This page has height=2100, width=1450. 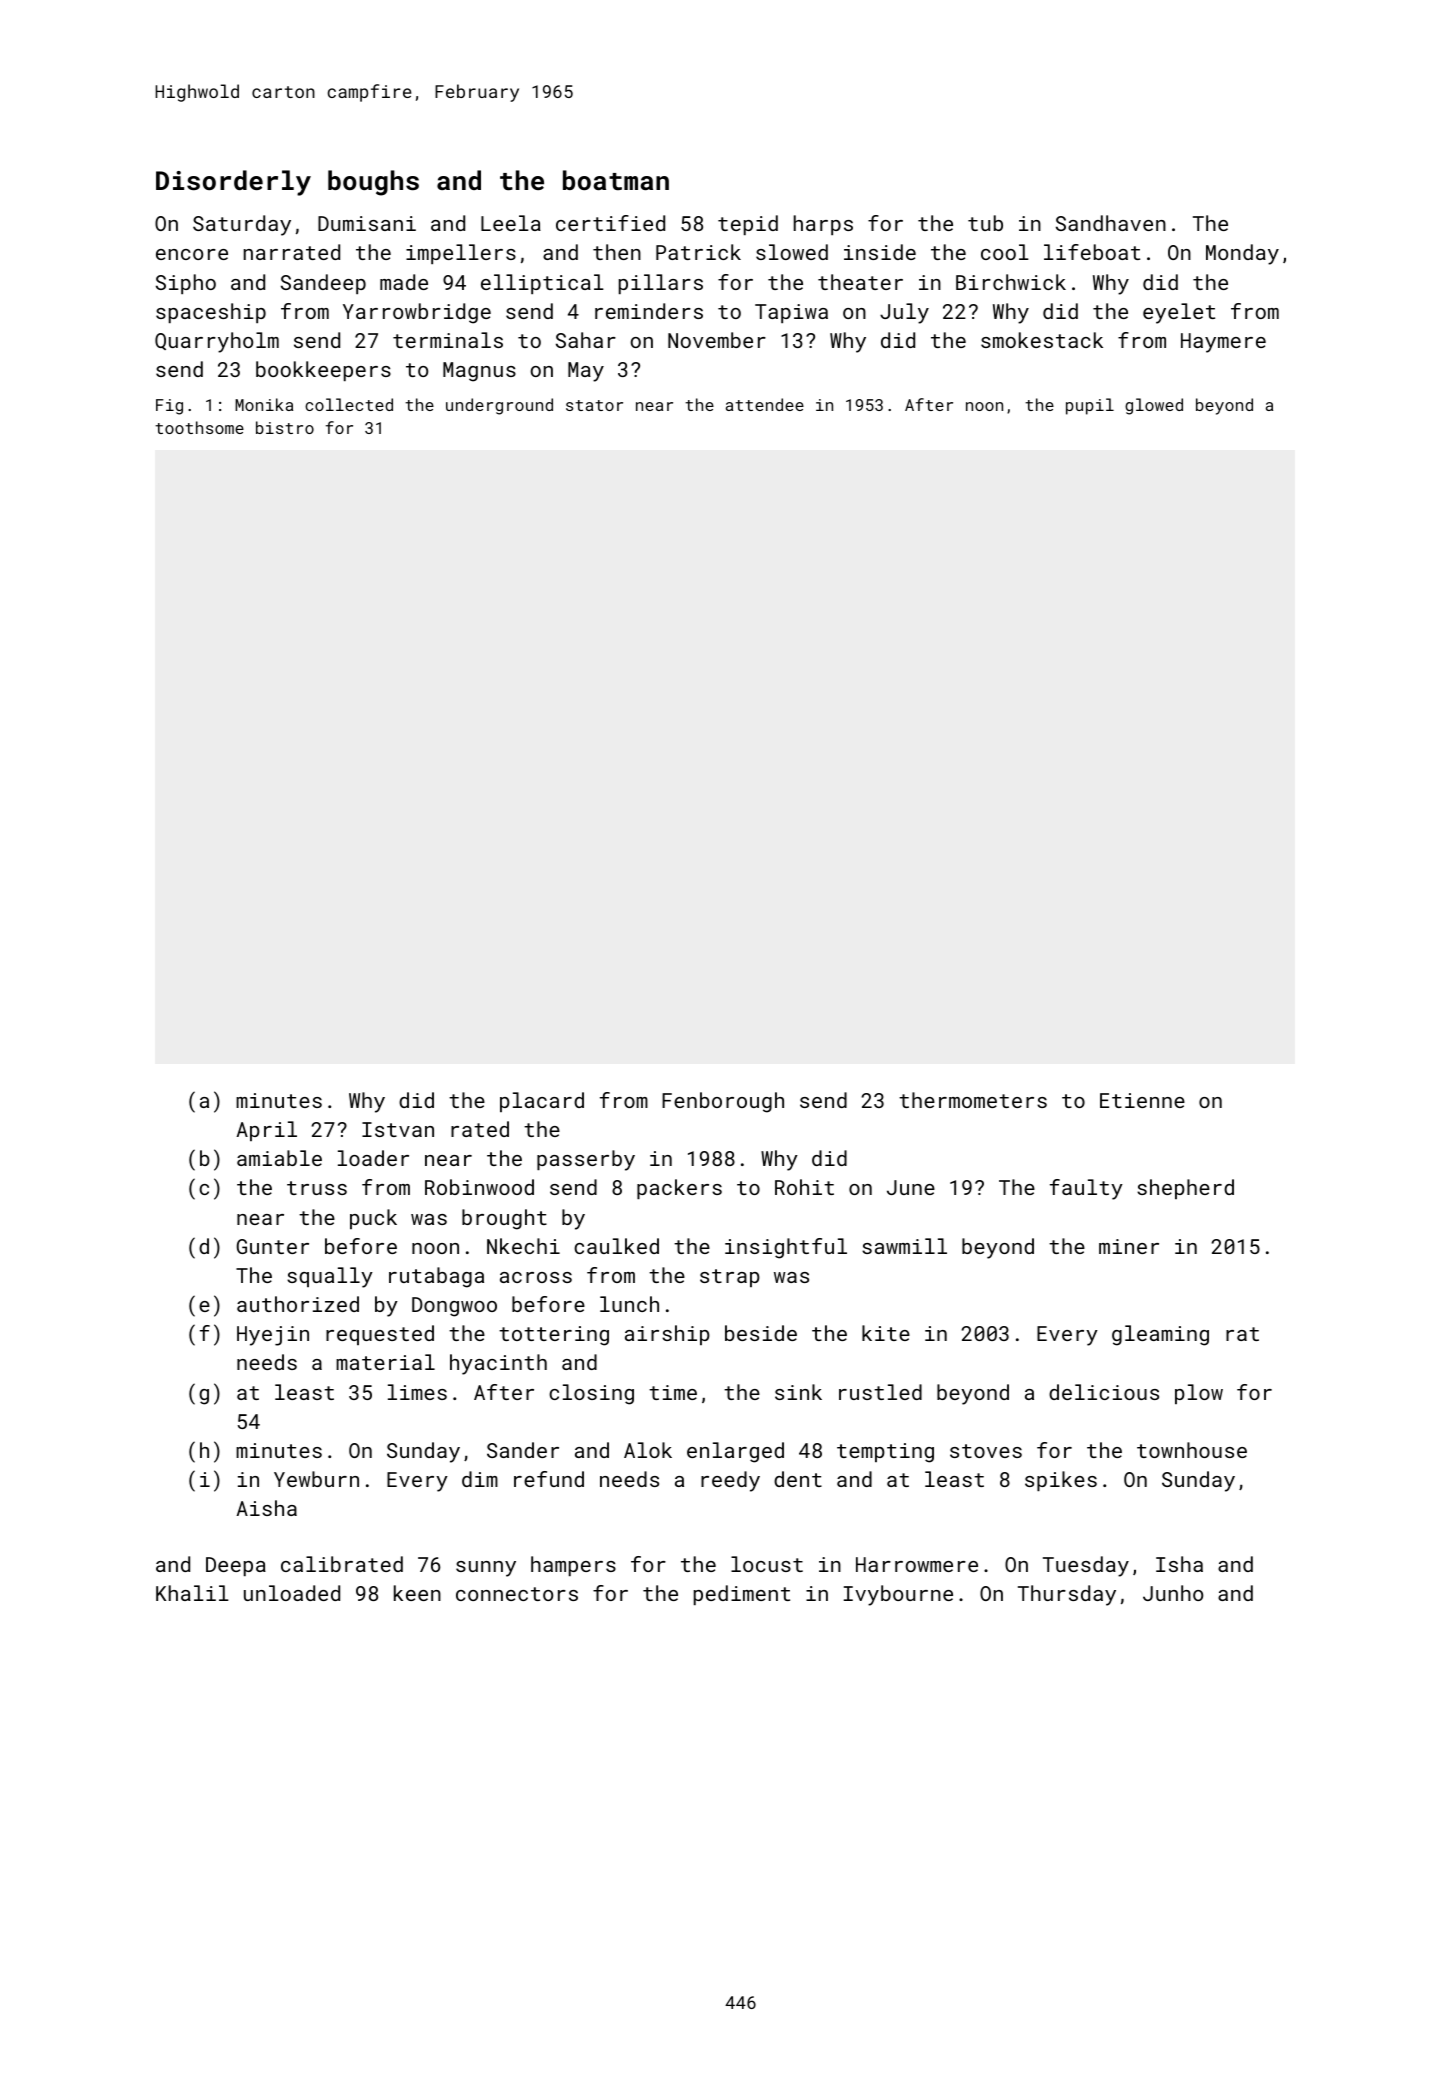 What do you see at coordinates (1179, 313) in the page?
I see `eyelet` at bounding box center [1179, 313].
